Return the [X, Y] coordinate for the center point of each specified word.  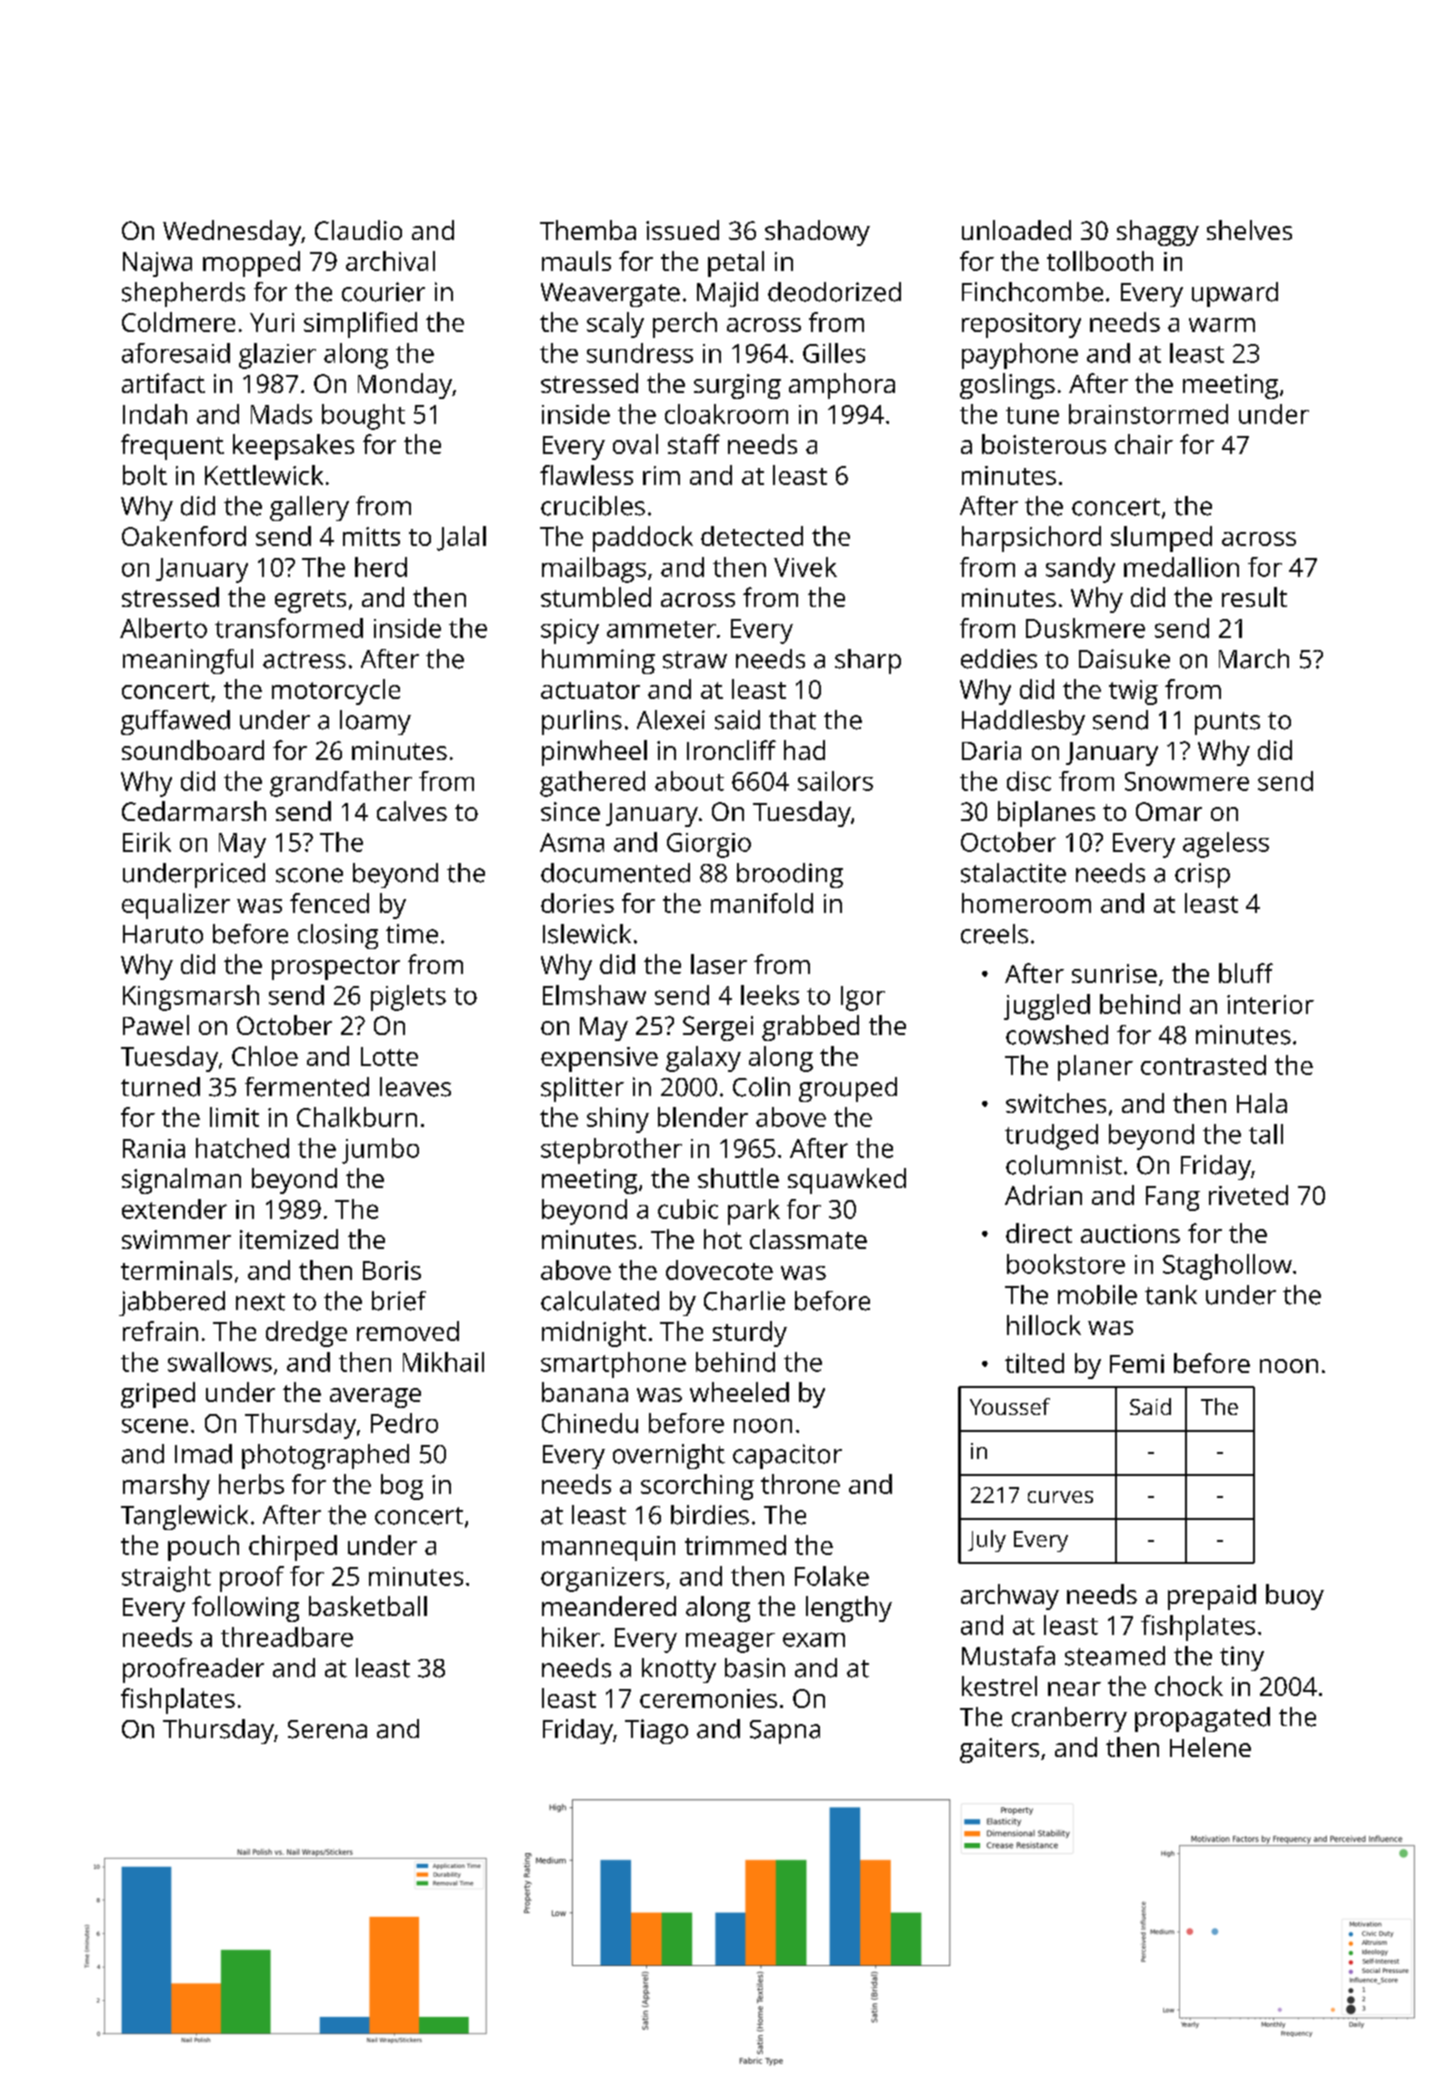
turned [160, 1087]
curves [1060, 1497]
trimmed [735, 1545]
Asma [572, 842]
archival [390, 261]
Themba [588, 230]
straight [166, 1579]
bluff [1246, 973]
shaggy [1158, 233]
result [1254, 597]
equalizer [176, 906]
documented [615, 873]
